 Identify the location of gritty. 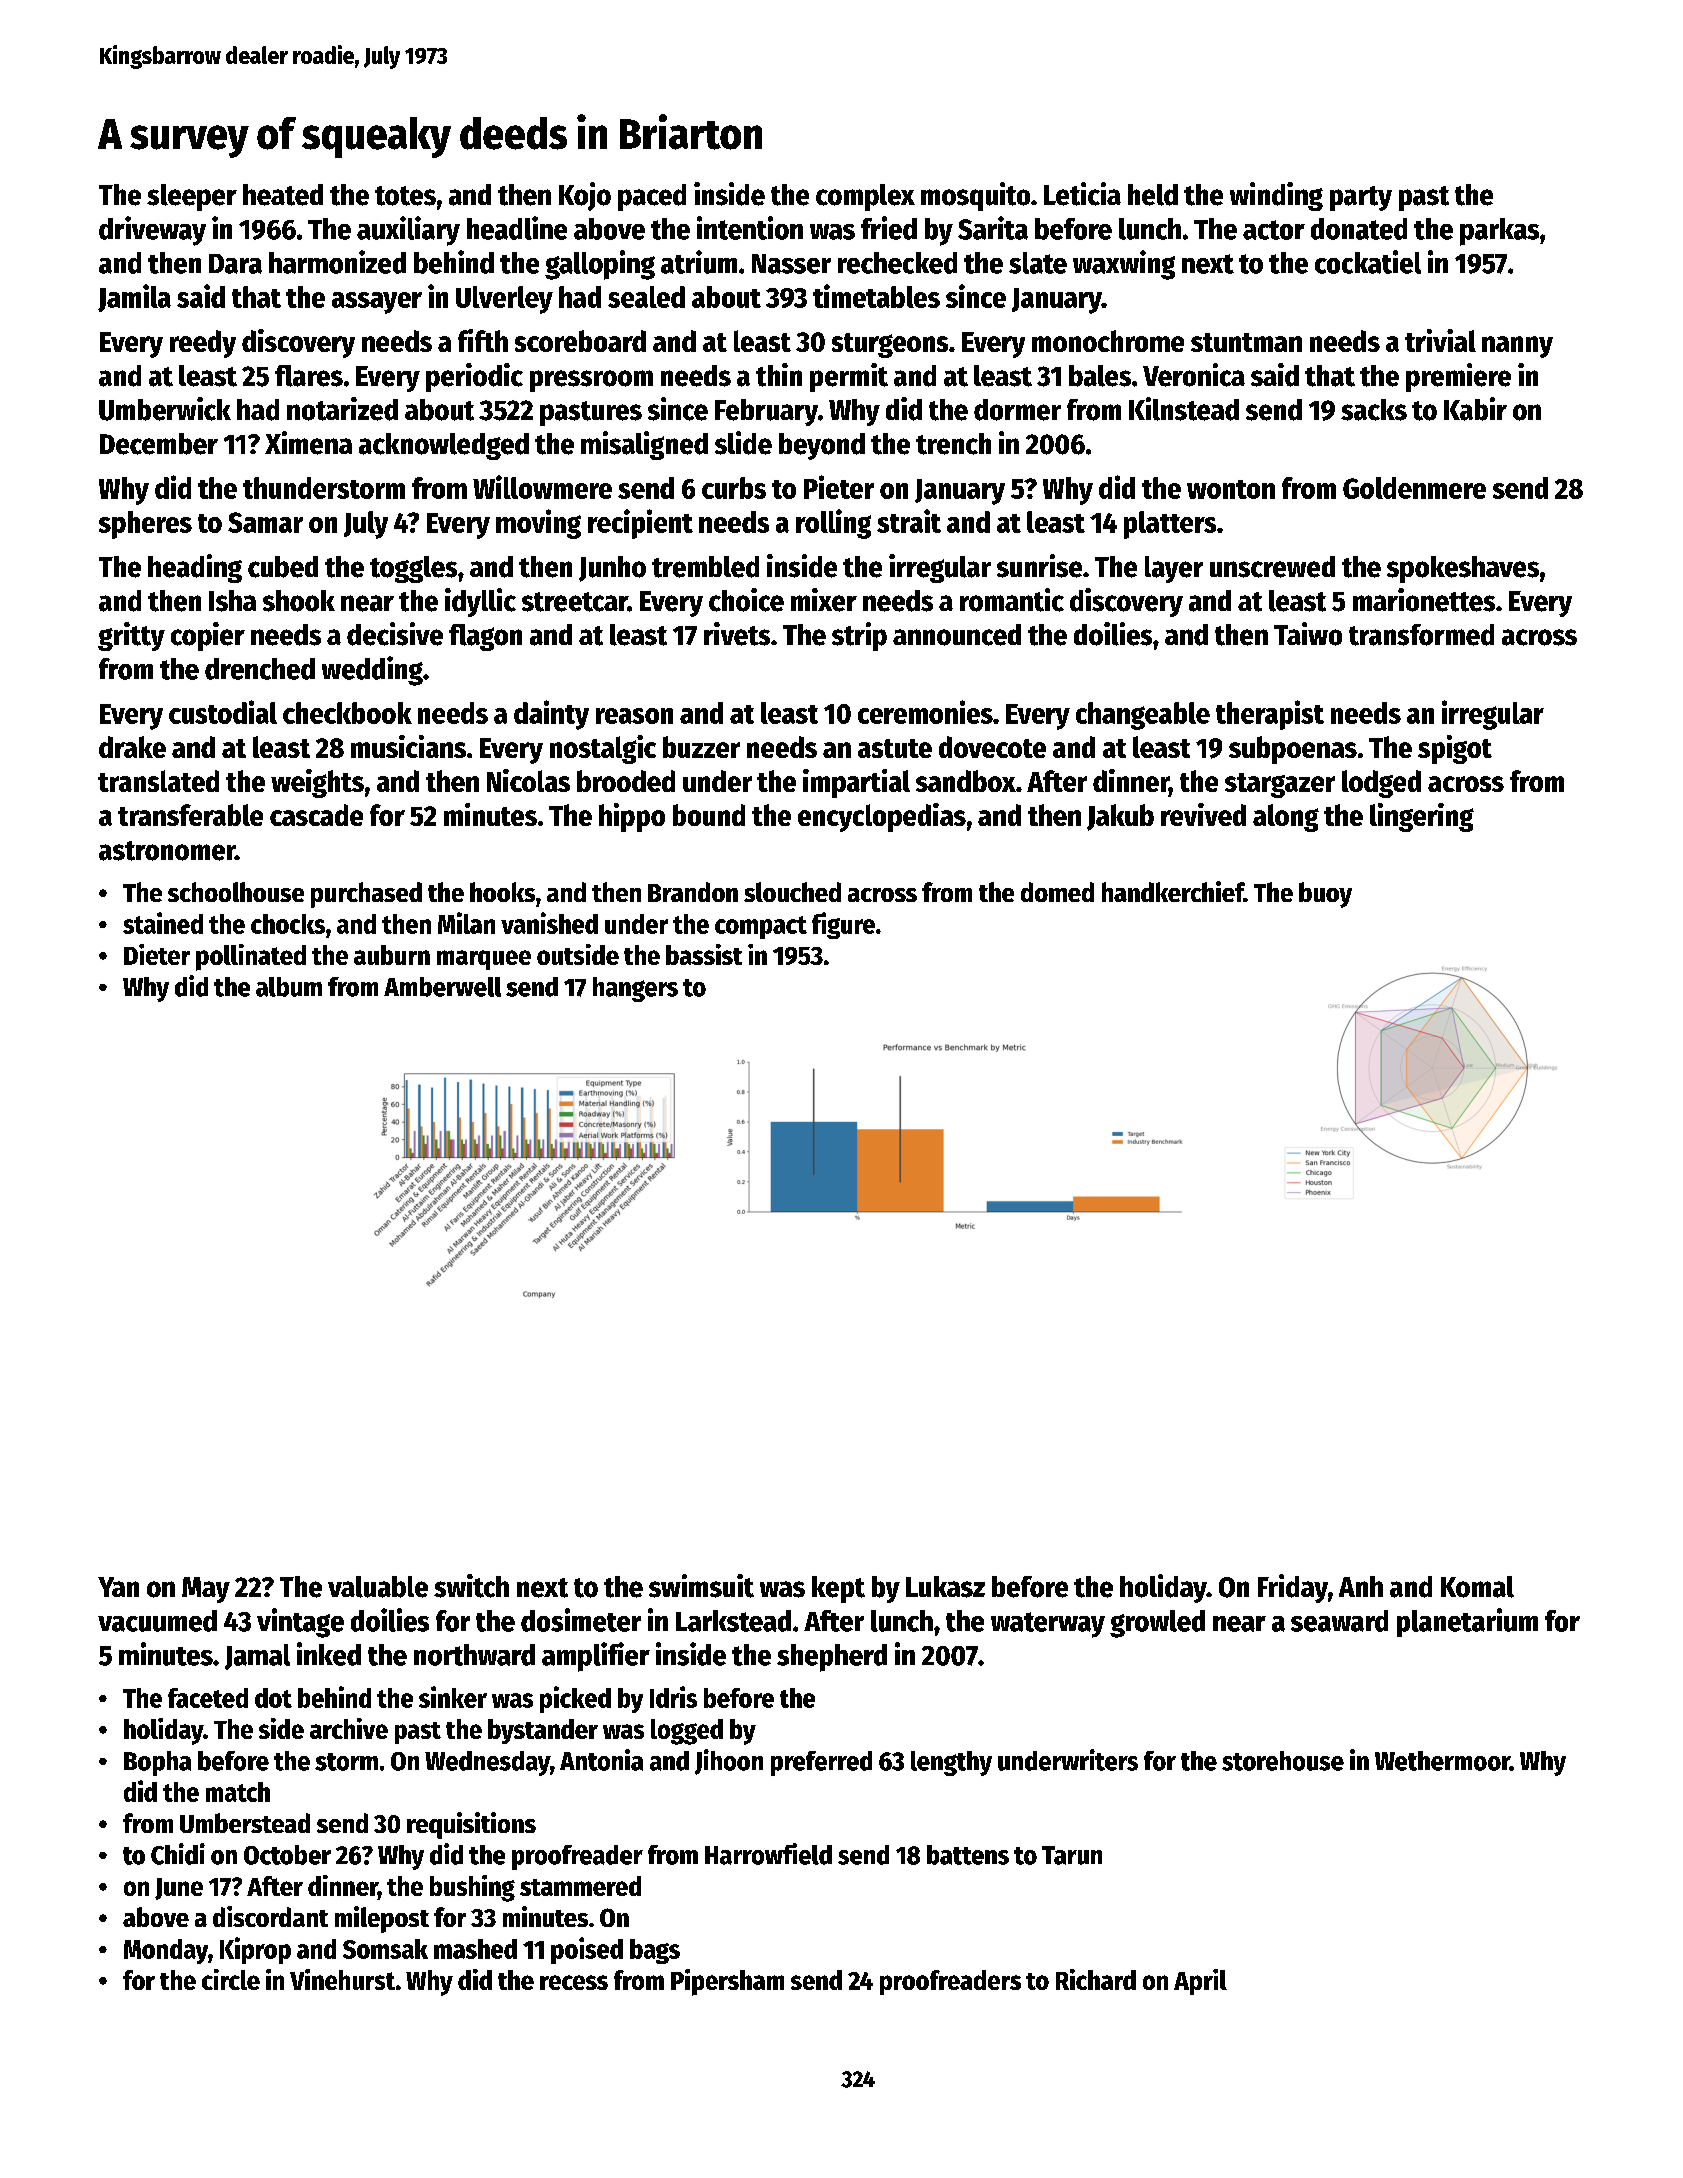
(131, 636).
